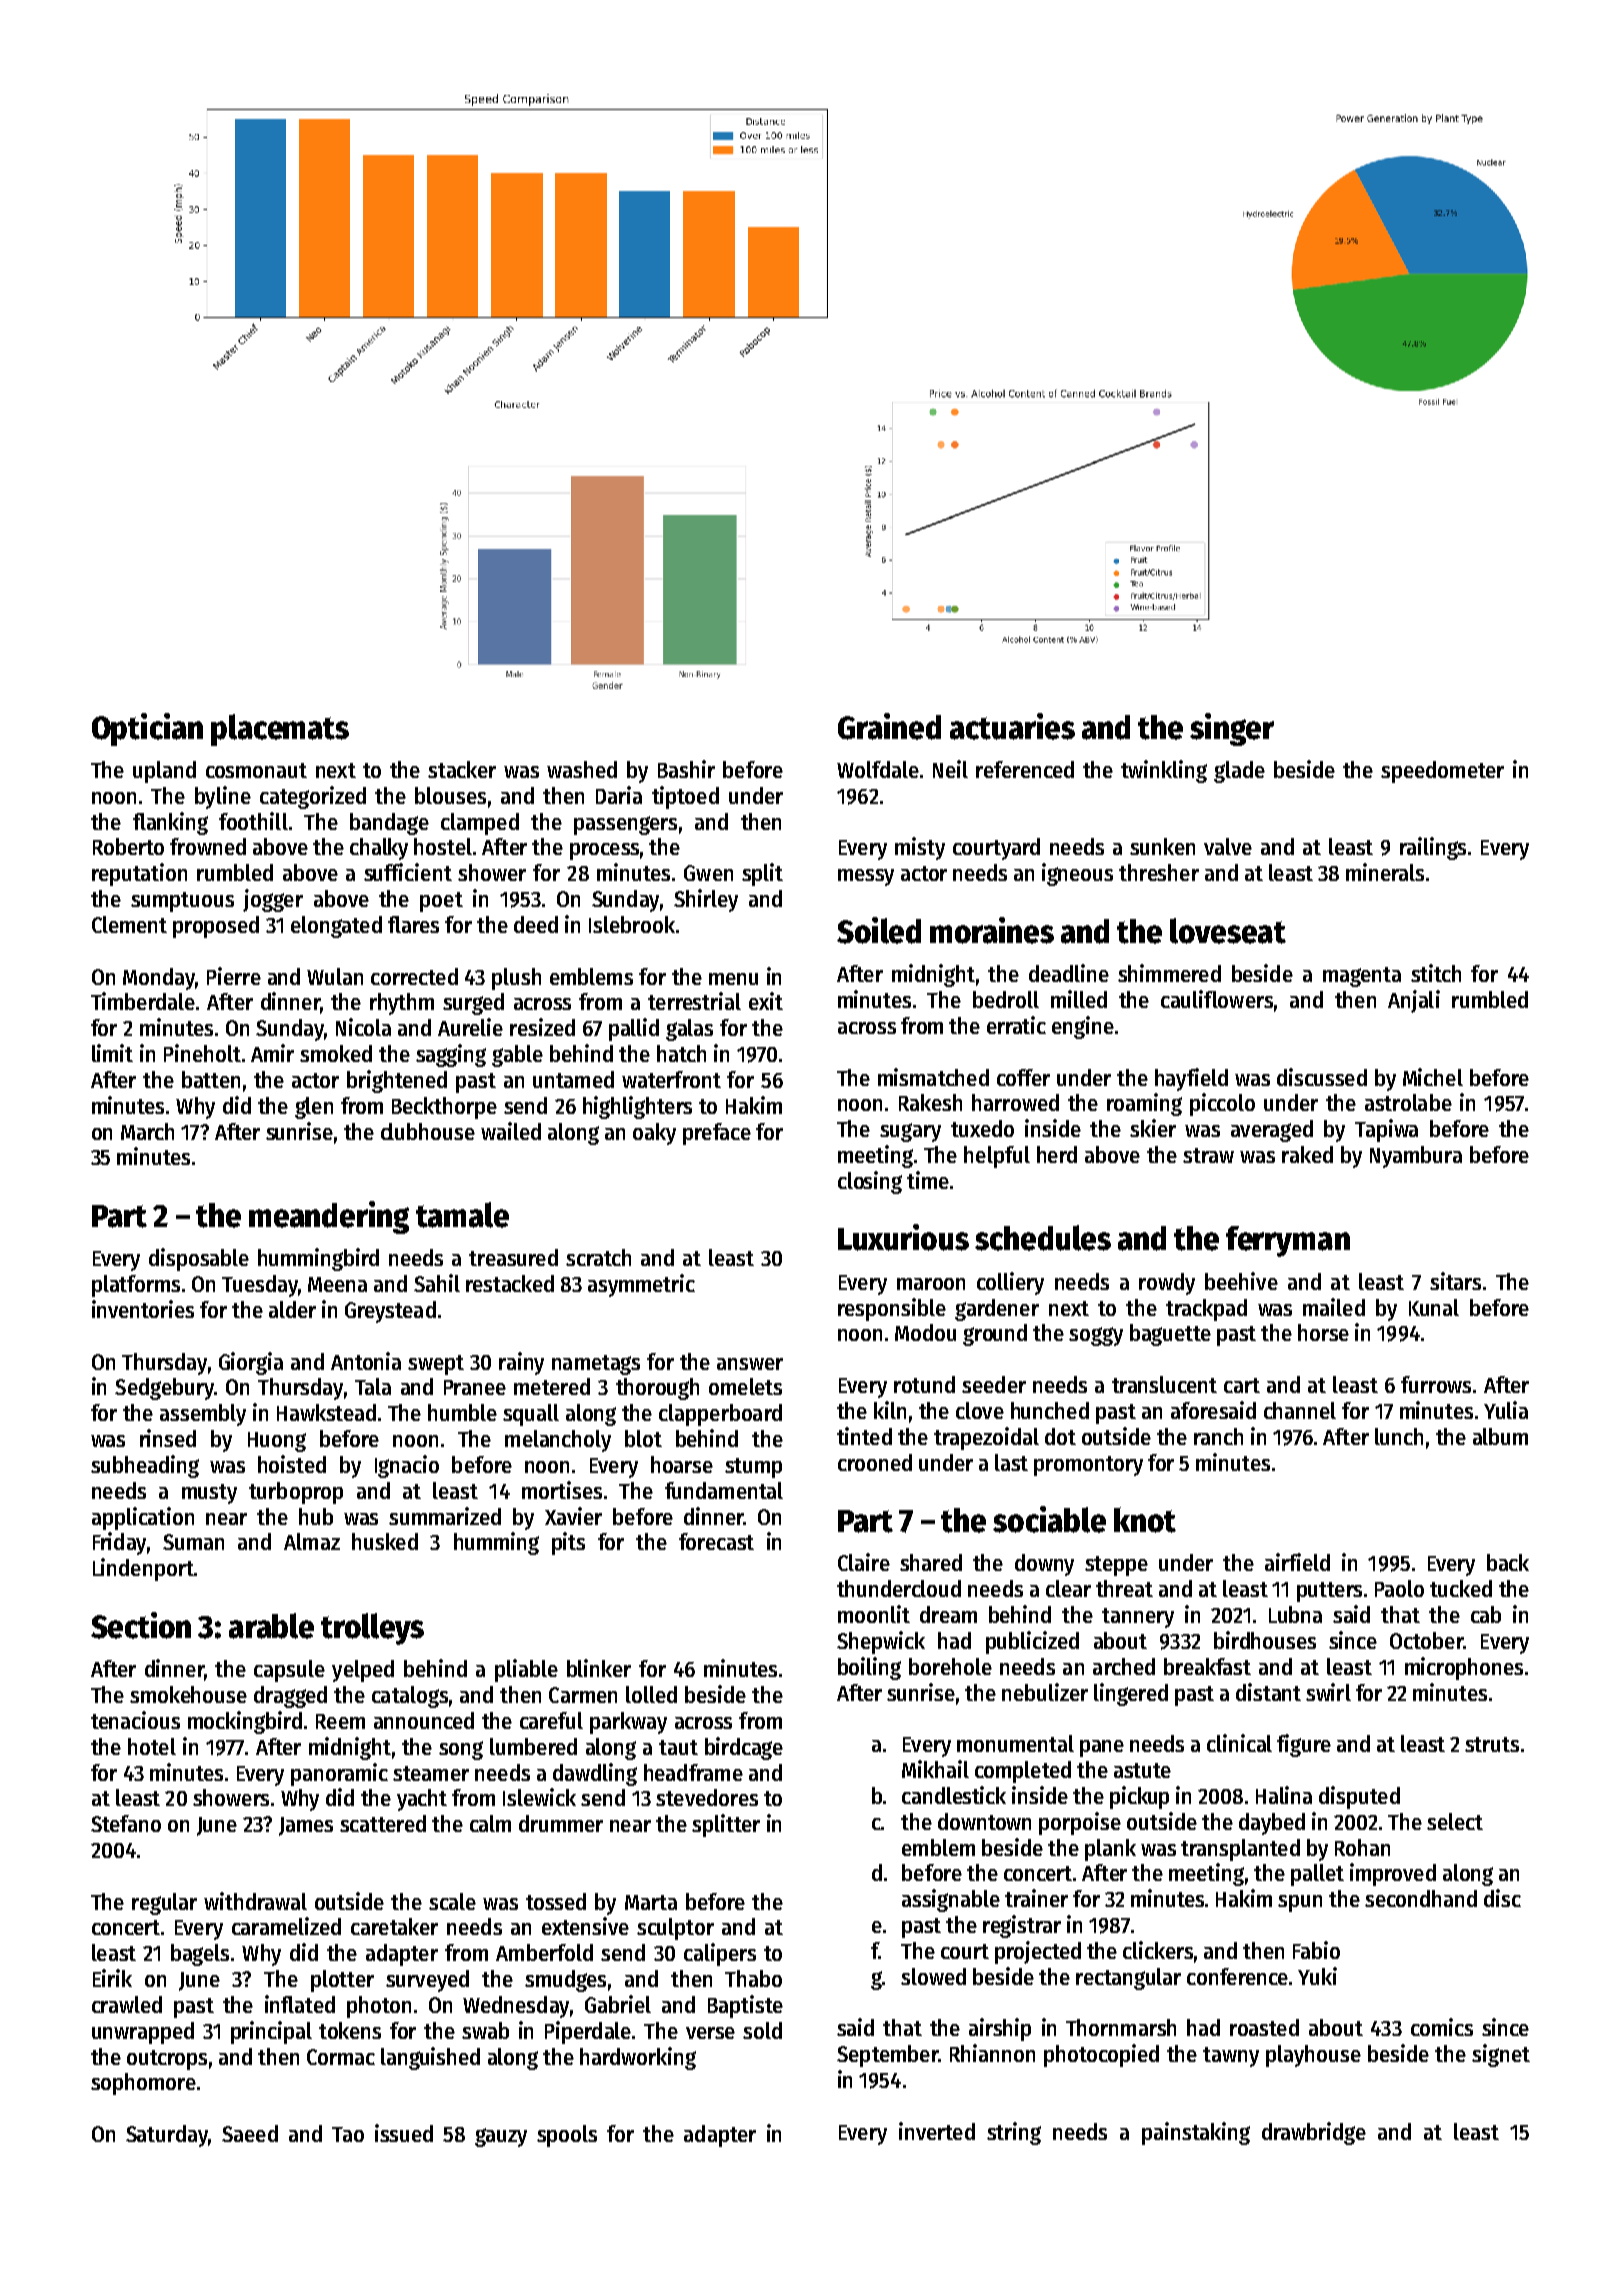  What do you see at coordinates (1433, 848) in the screenshot?
I see `railings` at bounding box center [1433, 848].
